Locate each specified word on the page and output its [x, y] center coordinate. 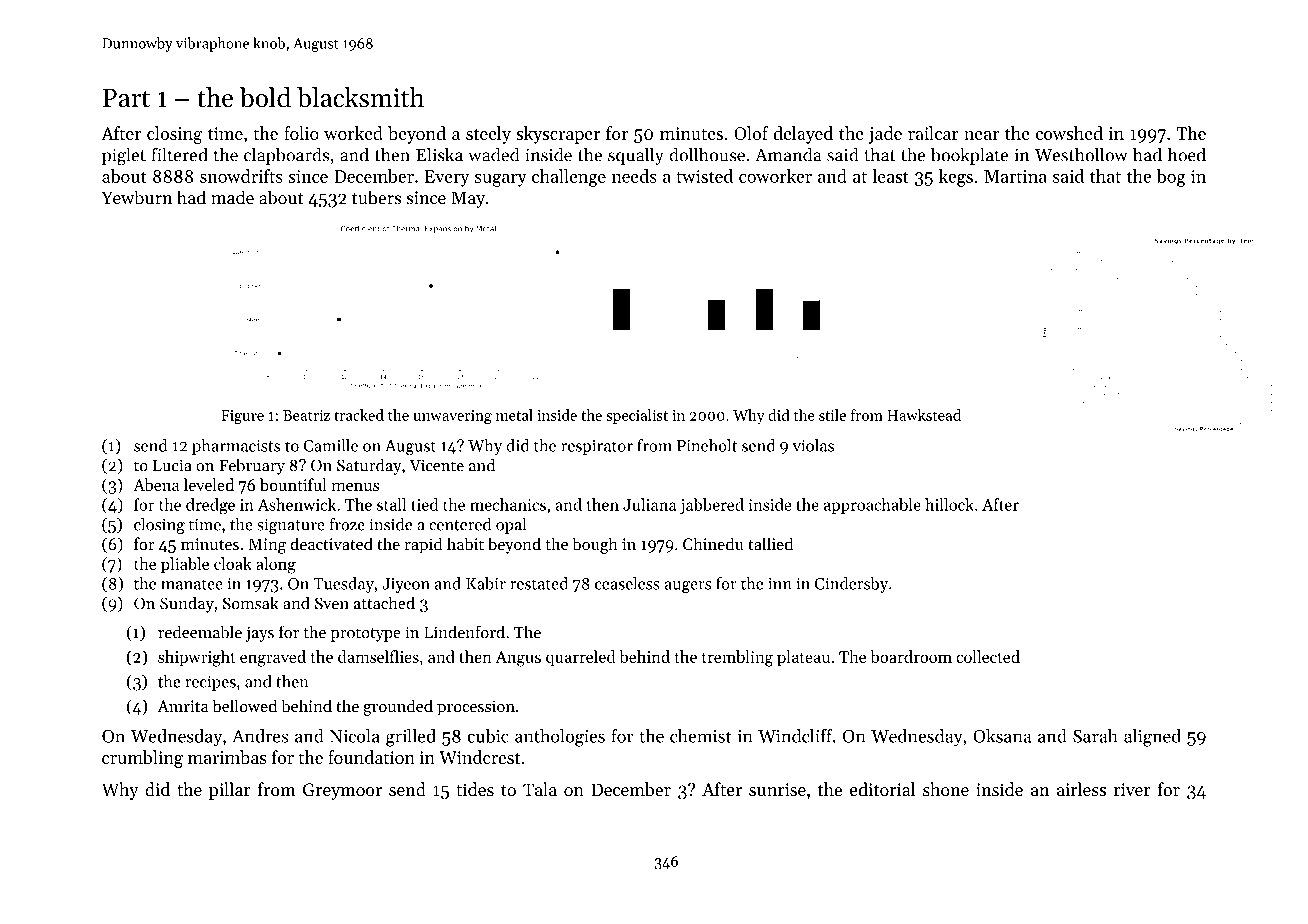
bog [1171, 178]
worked [353, 133]
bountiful [293, 484]
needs [634, 176]
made [232, 197]
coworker [775, 176]
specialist [637, 416]
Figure [242, 417]
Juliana [649, 504]
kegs [955, 178]
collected [988, 656]
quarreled [581, 658]
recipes [210, 683]
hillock [949, 504]
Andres [260, 736]
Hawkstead [924, 415]
